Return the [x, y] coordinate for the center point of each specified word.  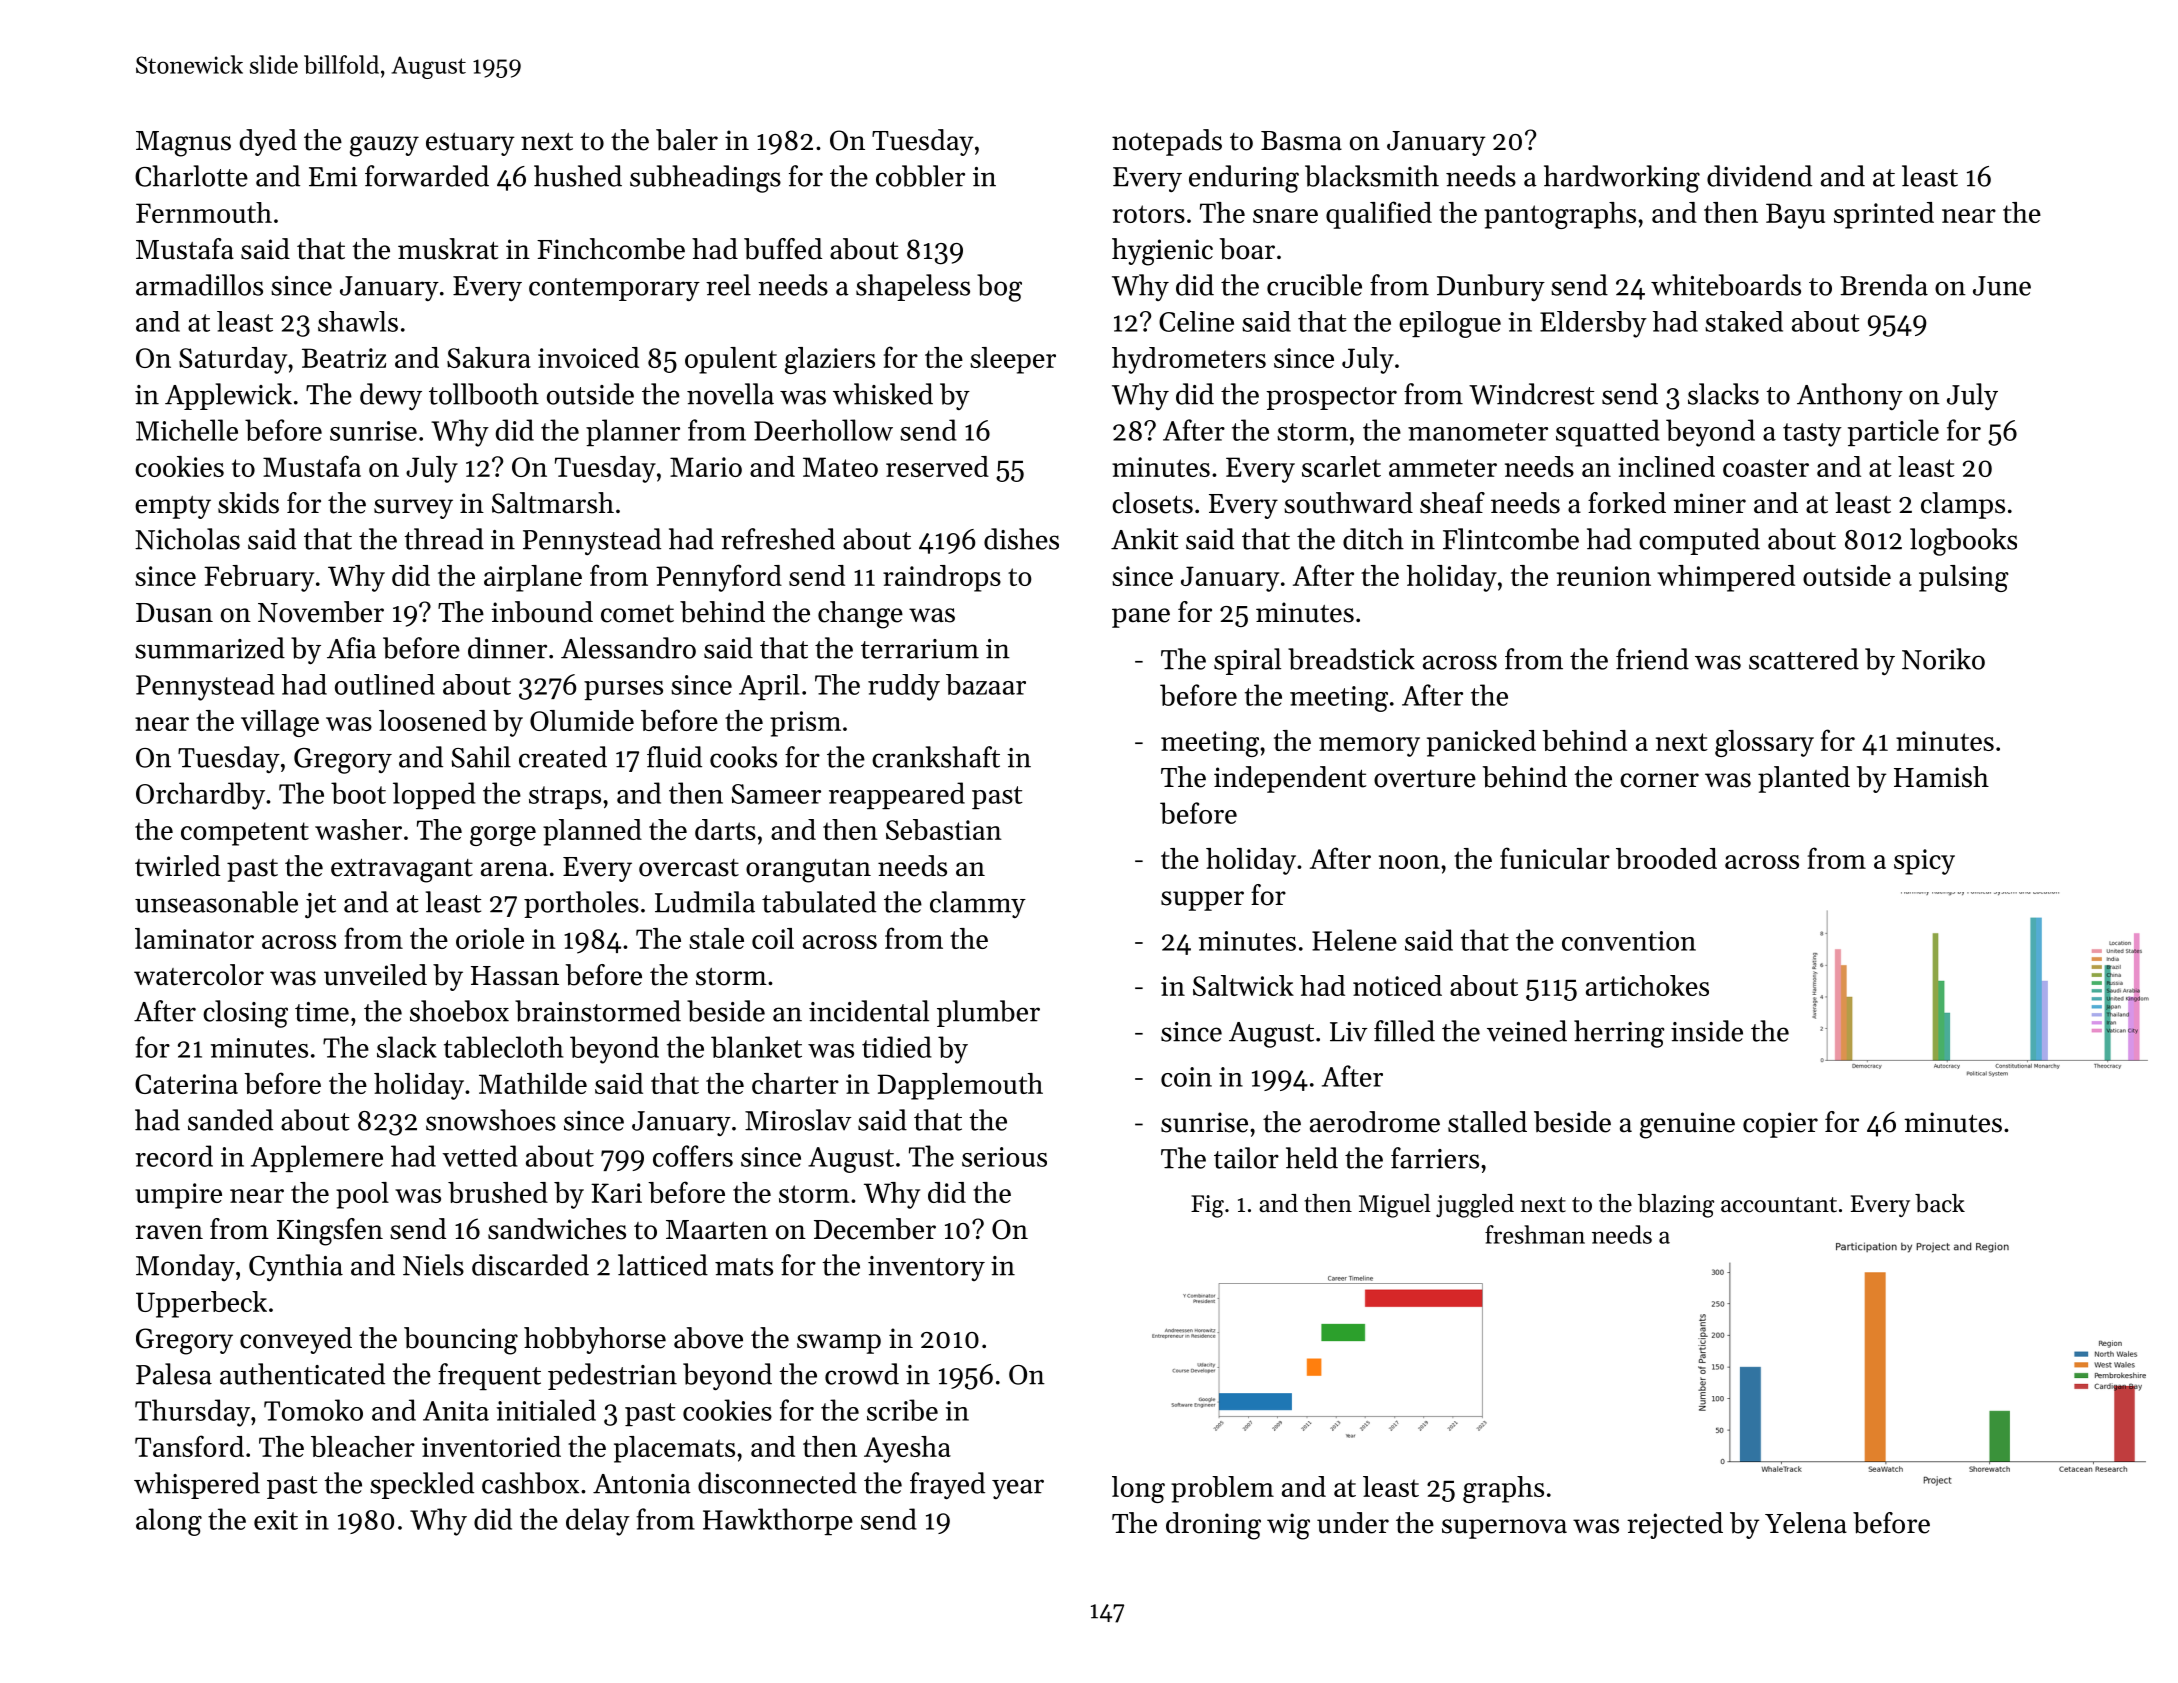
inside [1707, 1031]
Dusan [174, 613]
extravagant [402, 871]
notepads [1167, 142]
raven [169, 1232]
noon [1409, 862]
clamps [1963, 505]
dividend [1759, 176]
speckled [422, 1485]
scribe [902, 1410]
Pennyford [719, 578]
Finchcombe [611, 249]
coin [1186, 1077]
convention [1629, 941]
